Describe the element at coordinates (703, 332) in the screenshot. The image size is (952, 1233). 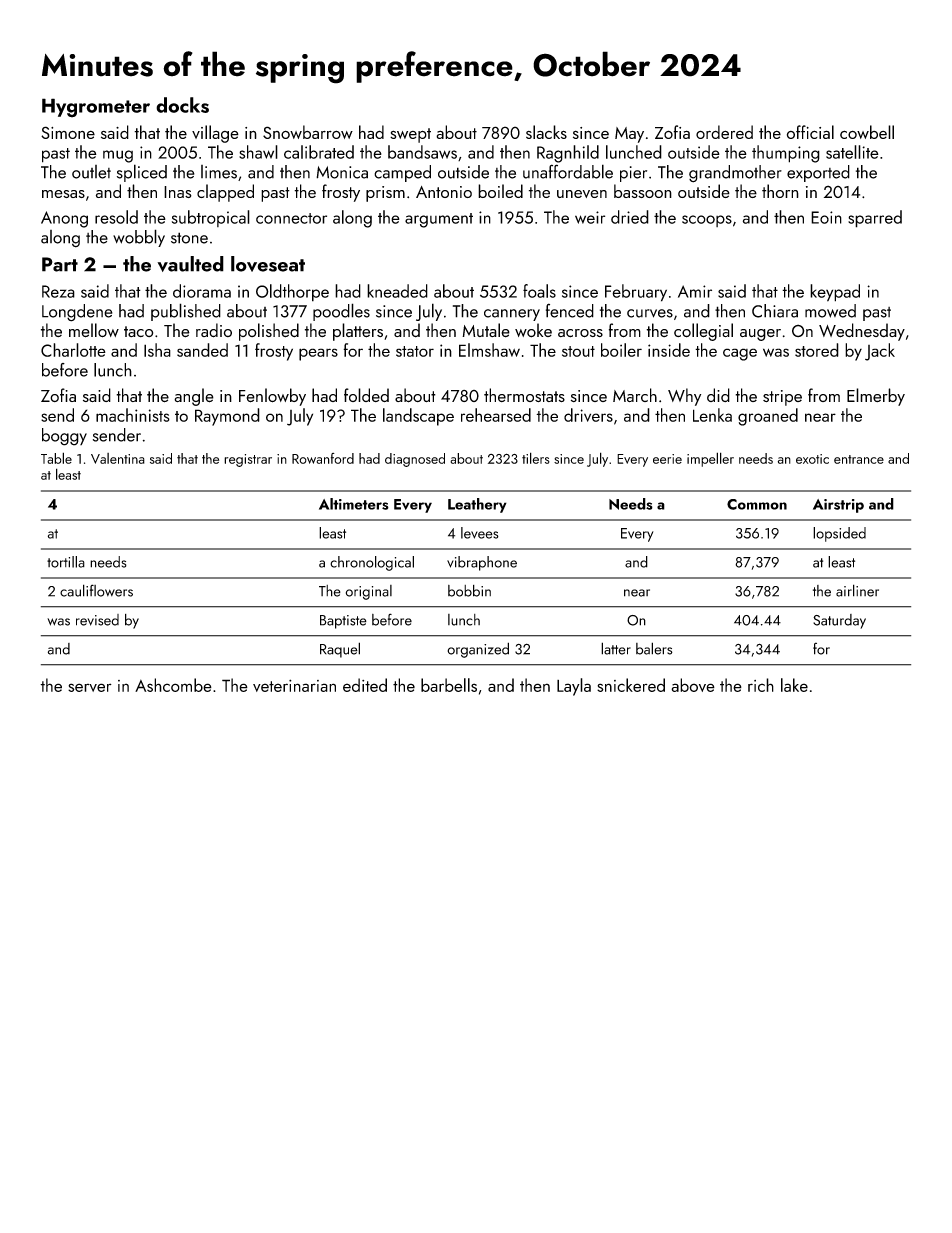
I see `collegial` at that location.
